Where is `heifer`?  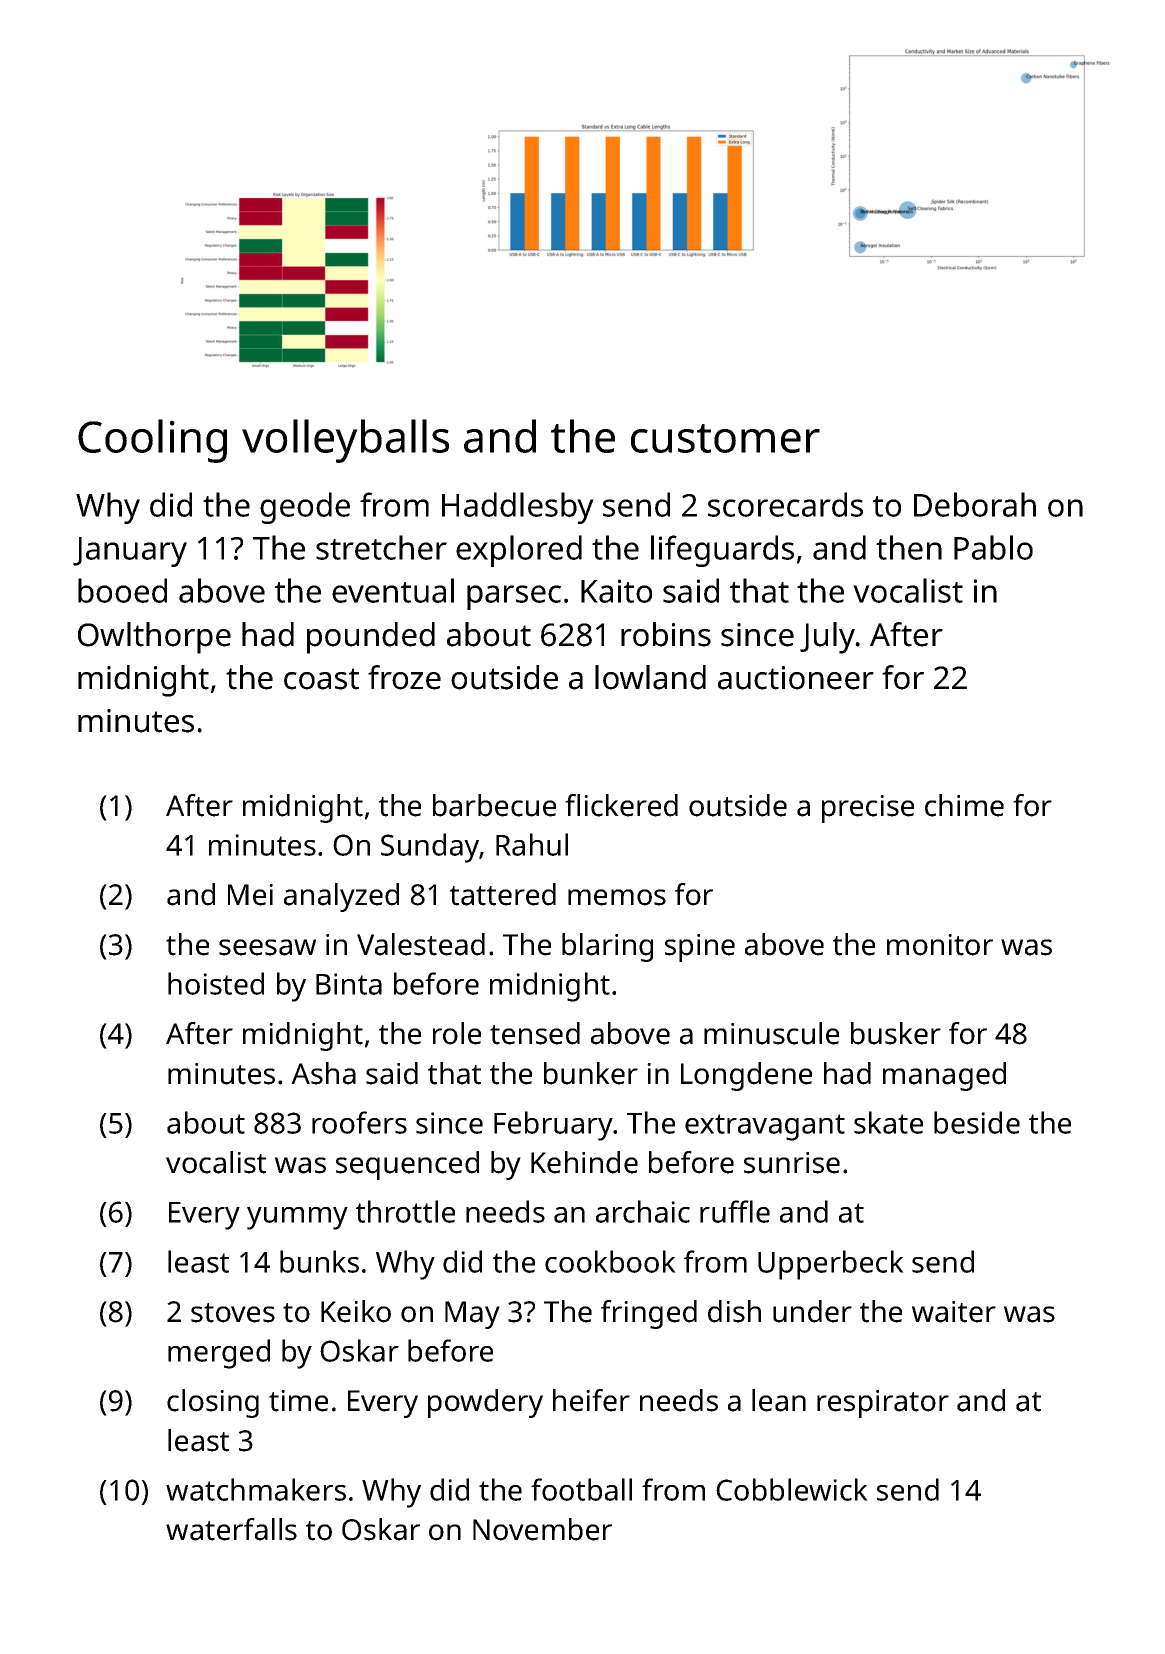 heifer is located at coordinates (591, 1400).
